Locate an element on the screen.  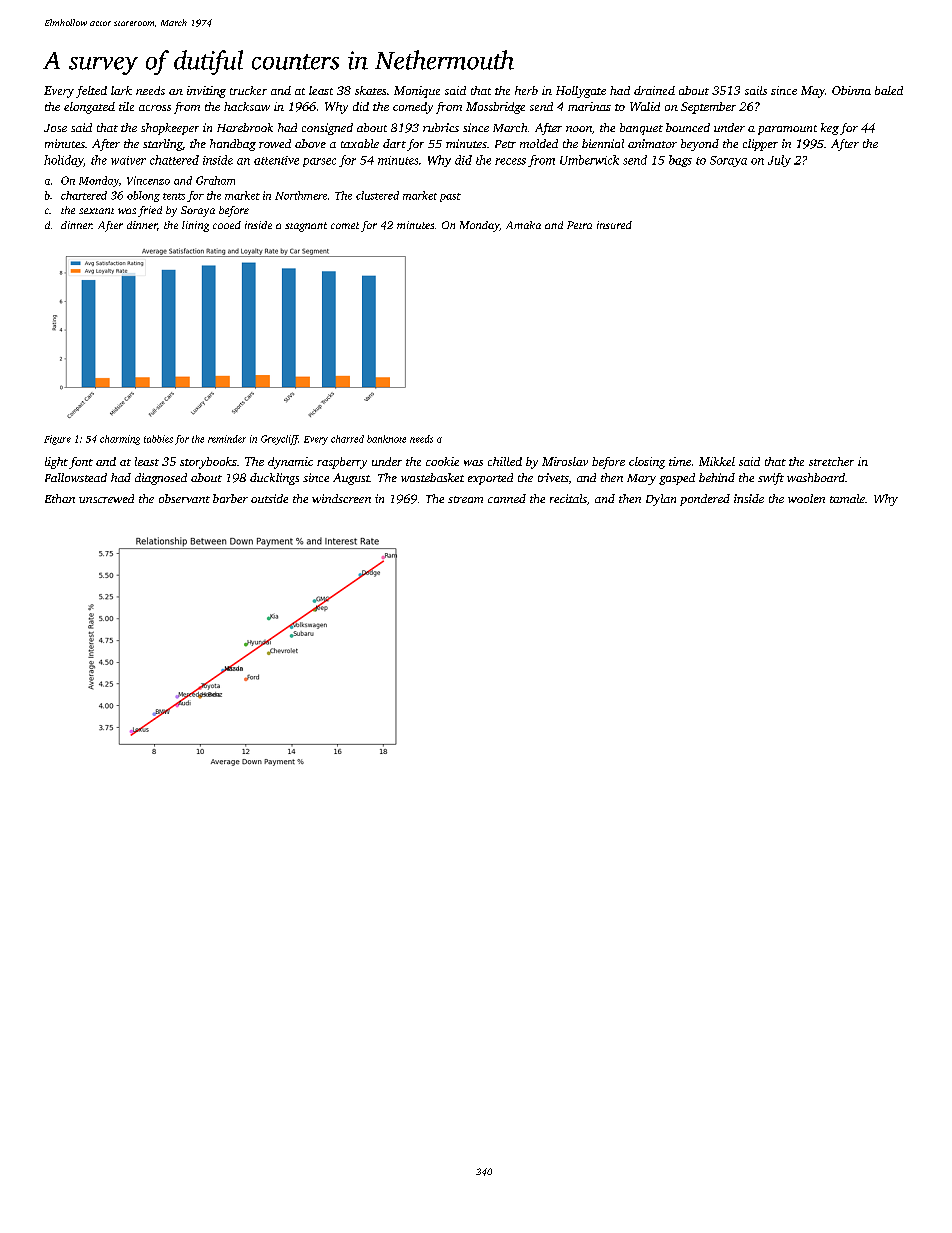
attentive is located at coordinates (276, 160).
